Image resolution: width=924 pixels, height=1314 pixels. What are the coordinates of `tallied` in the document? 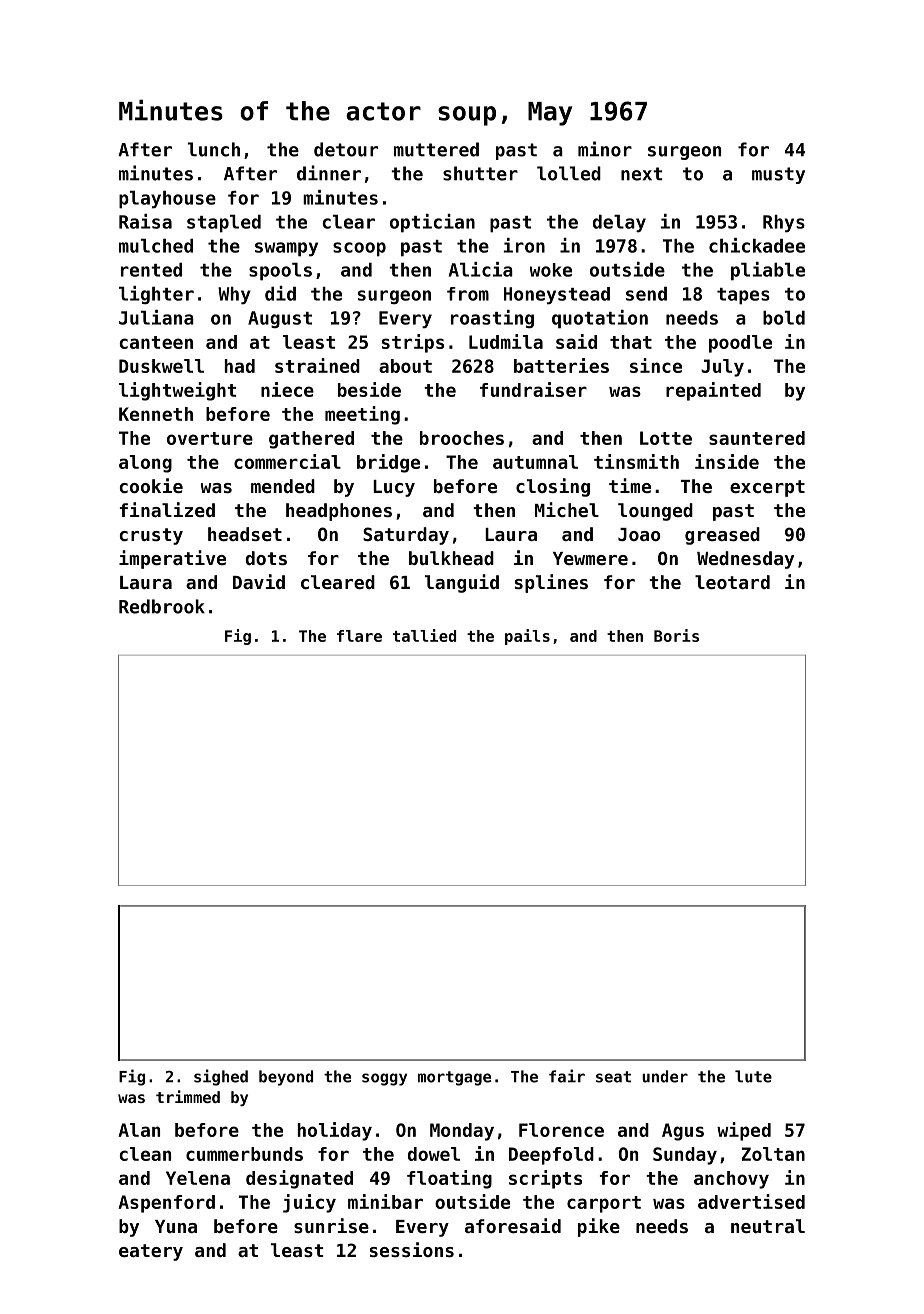 It's located at (424, 635).
